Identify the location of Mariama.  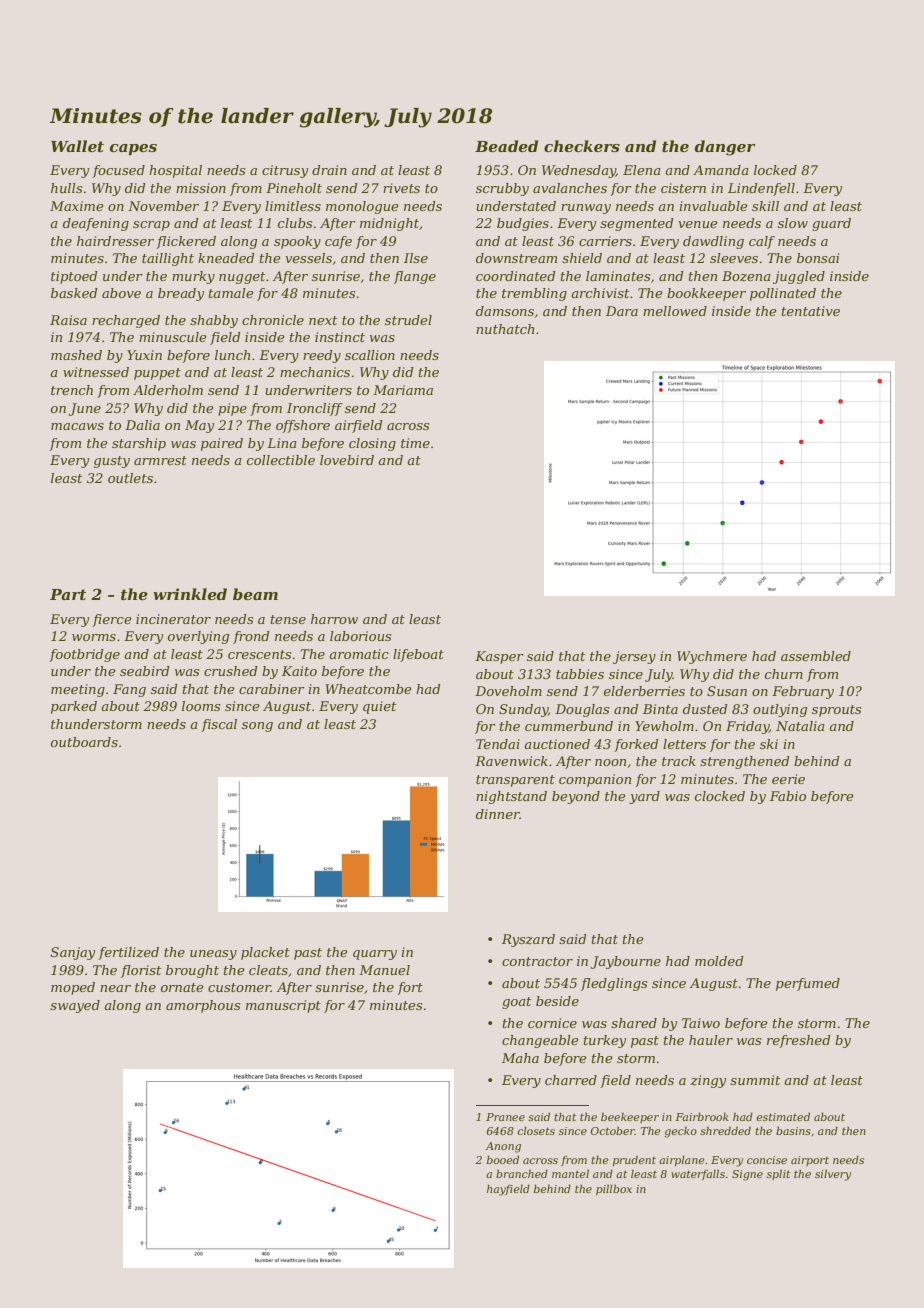
(403, 390).
